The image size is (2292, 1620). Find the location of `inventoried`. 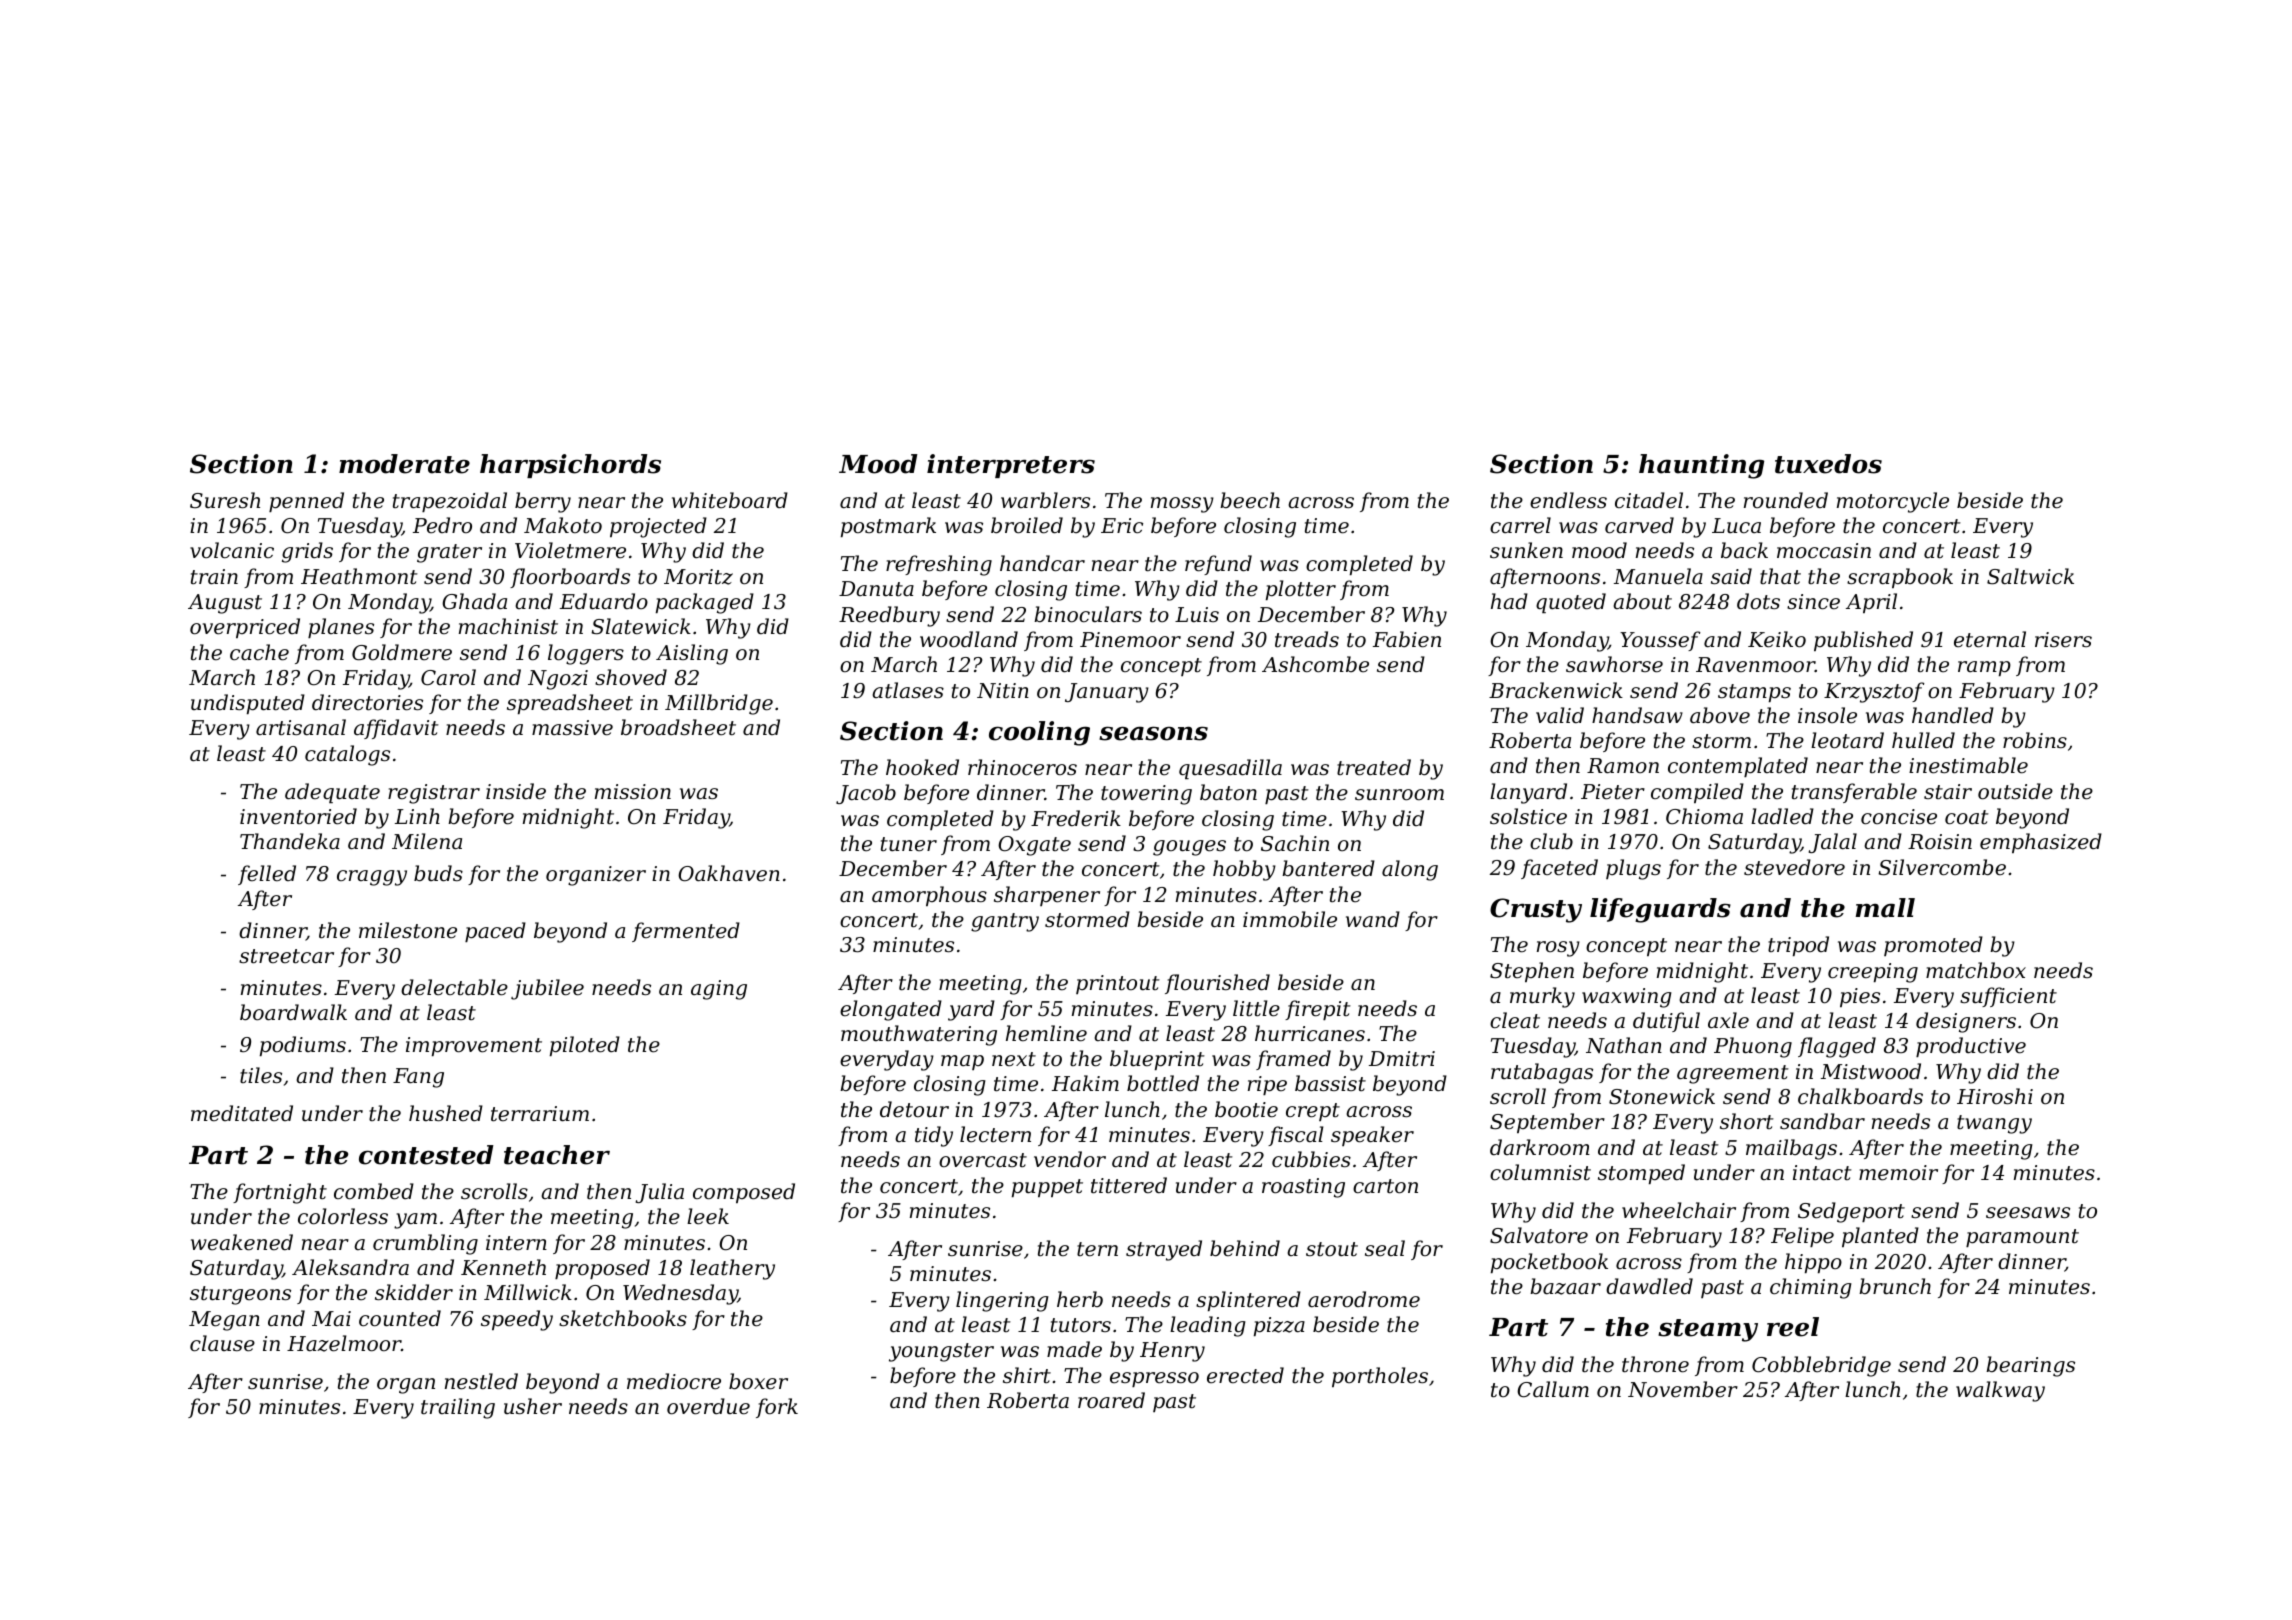

inventoried is located at coordinates (298, 816).
